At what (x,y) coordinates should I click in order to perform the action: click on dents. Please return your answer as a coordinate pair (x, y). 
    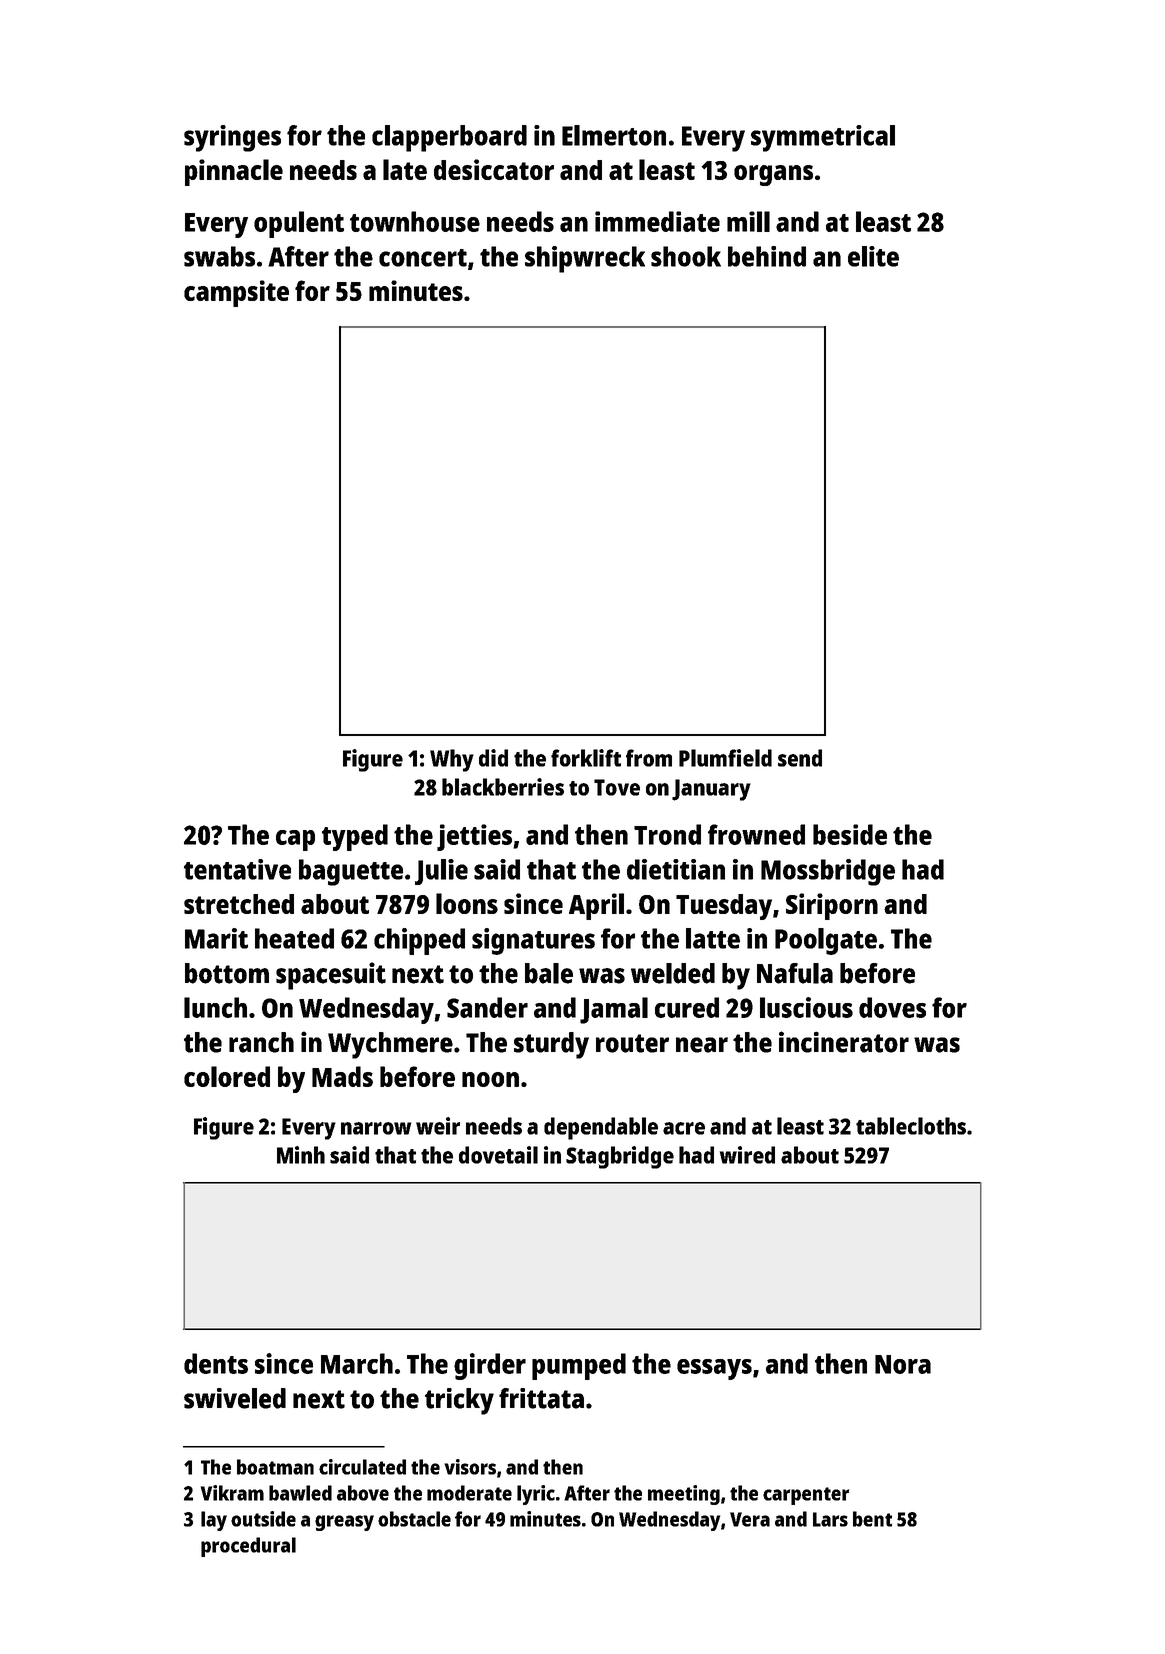
    Looking at the image, I should click on (216, 1363).
